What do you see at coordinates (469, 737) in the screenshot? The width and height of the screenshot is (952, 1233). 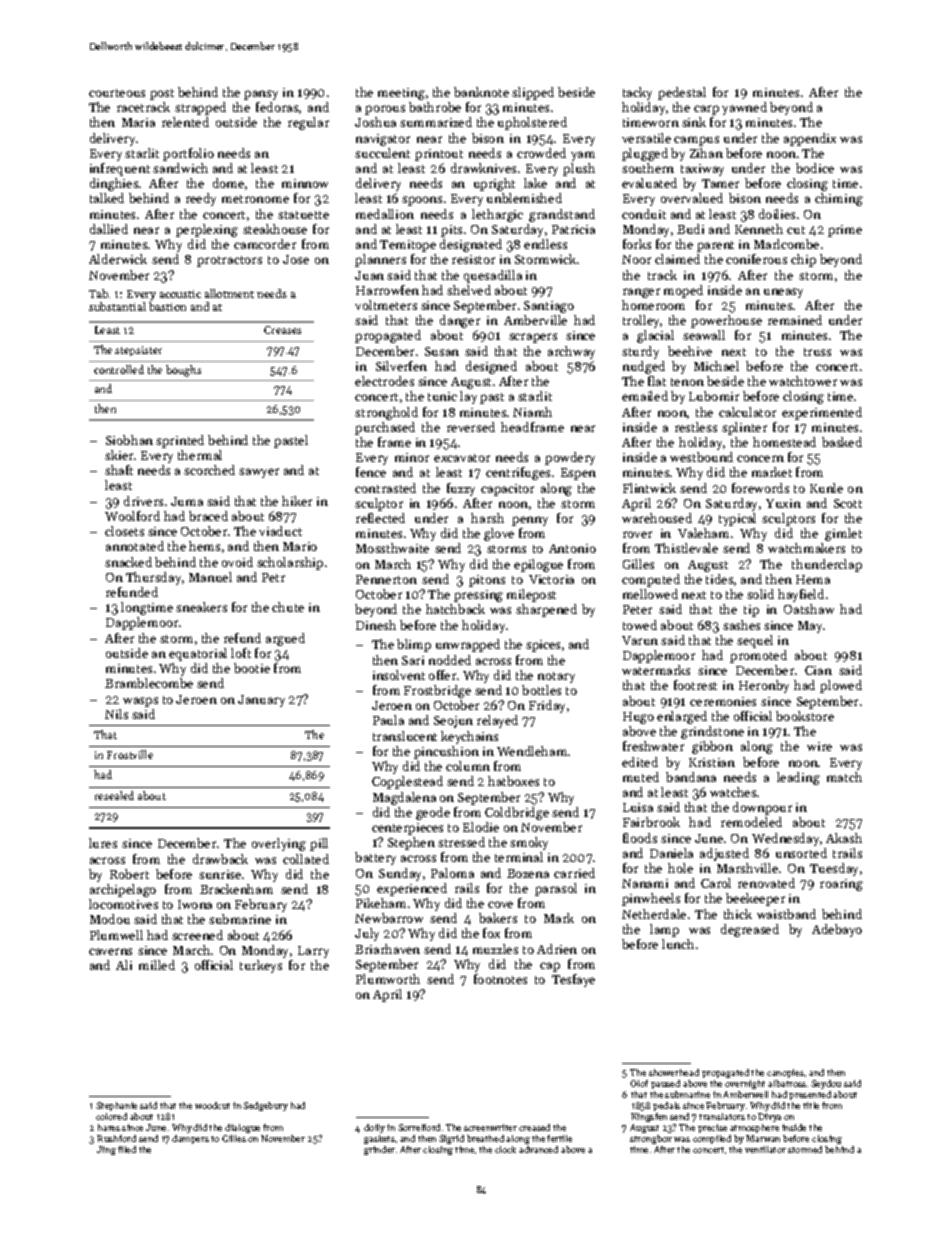 I see `keychains` at bounding box center [469, 737].
